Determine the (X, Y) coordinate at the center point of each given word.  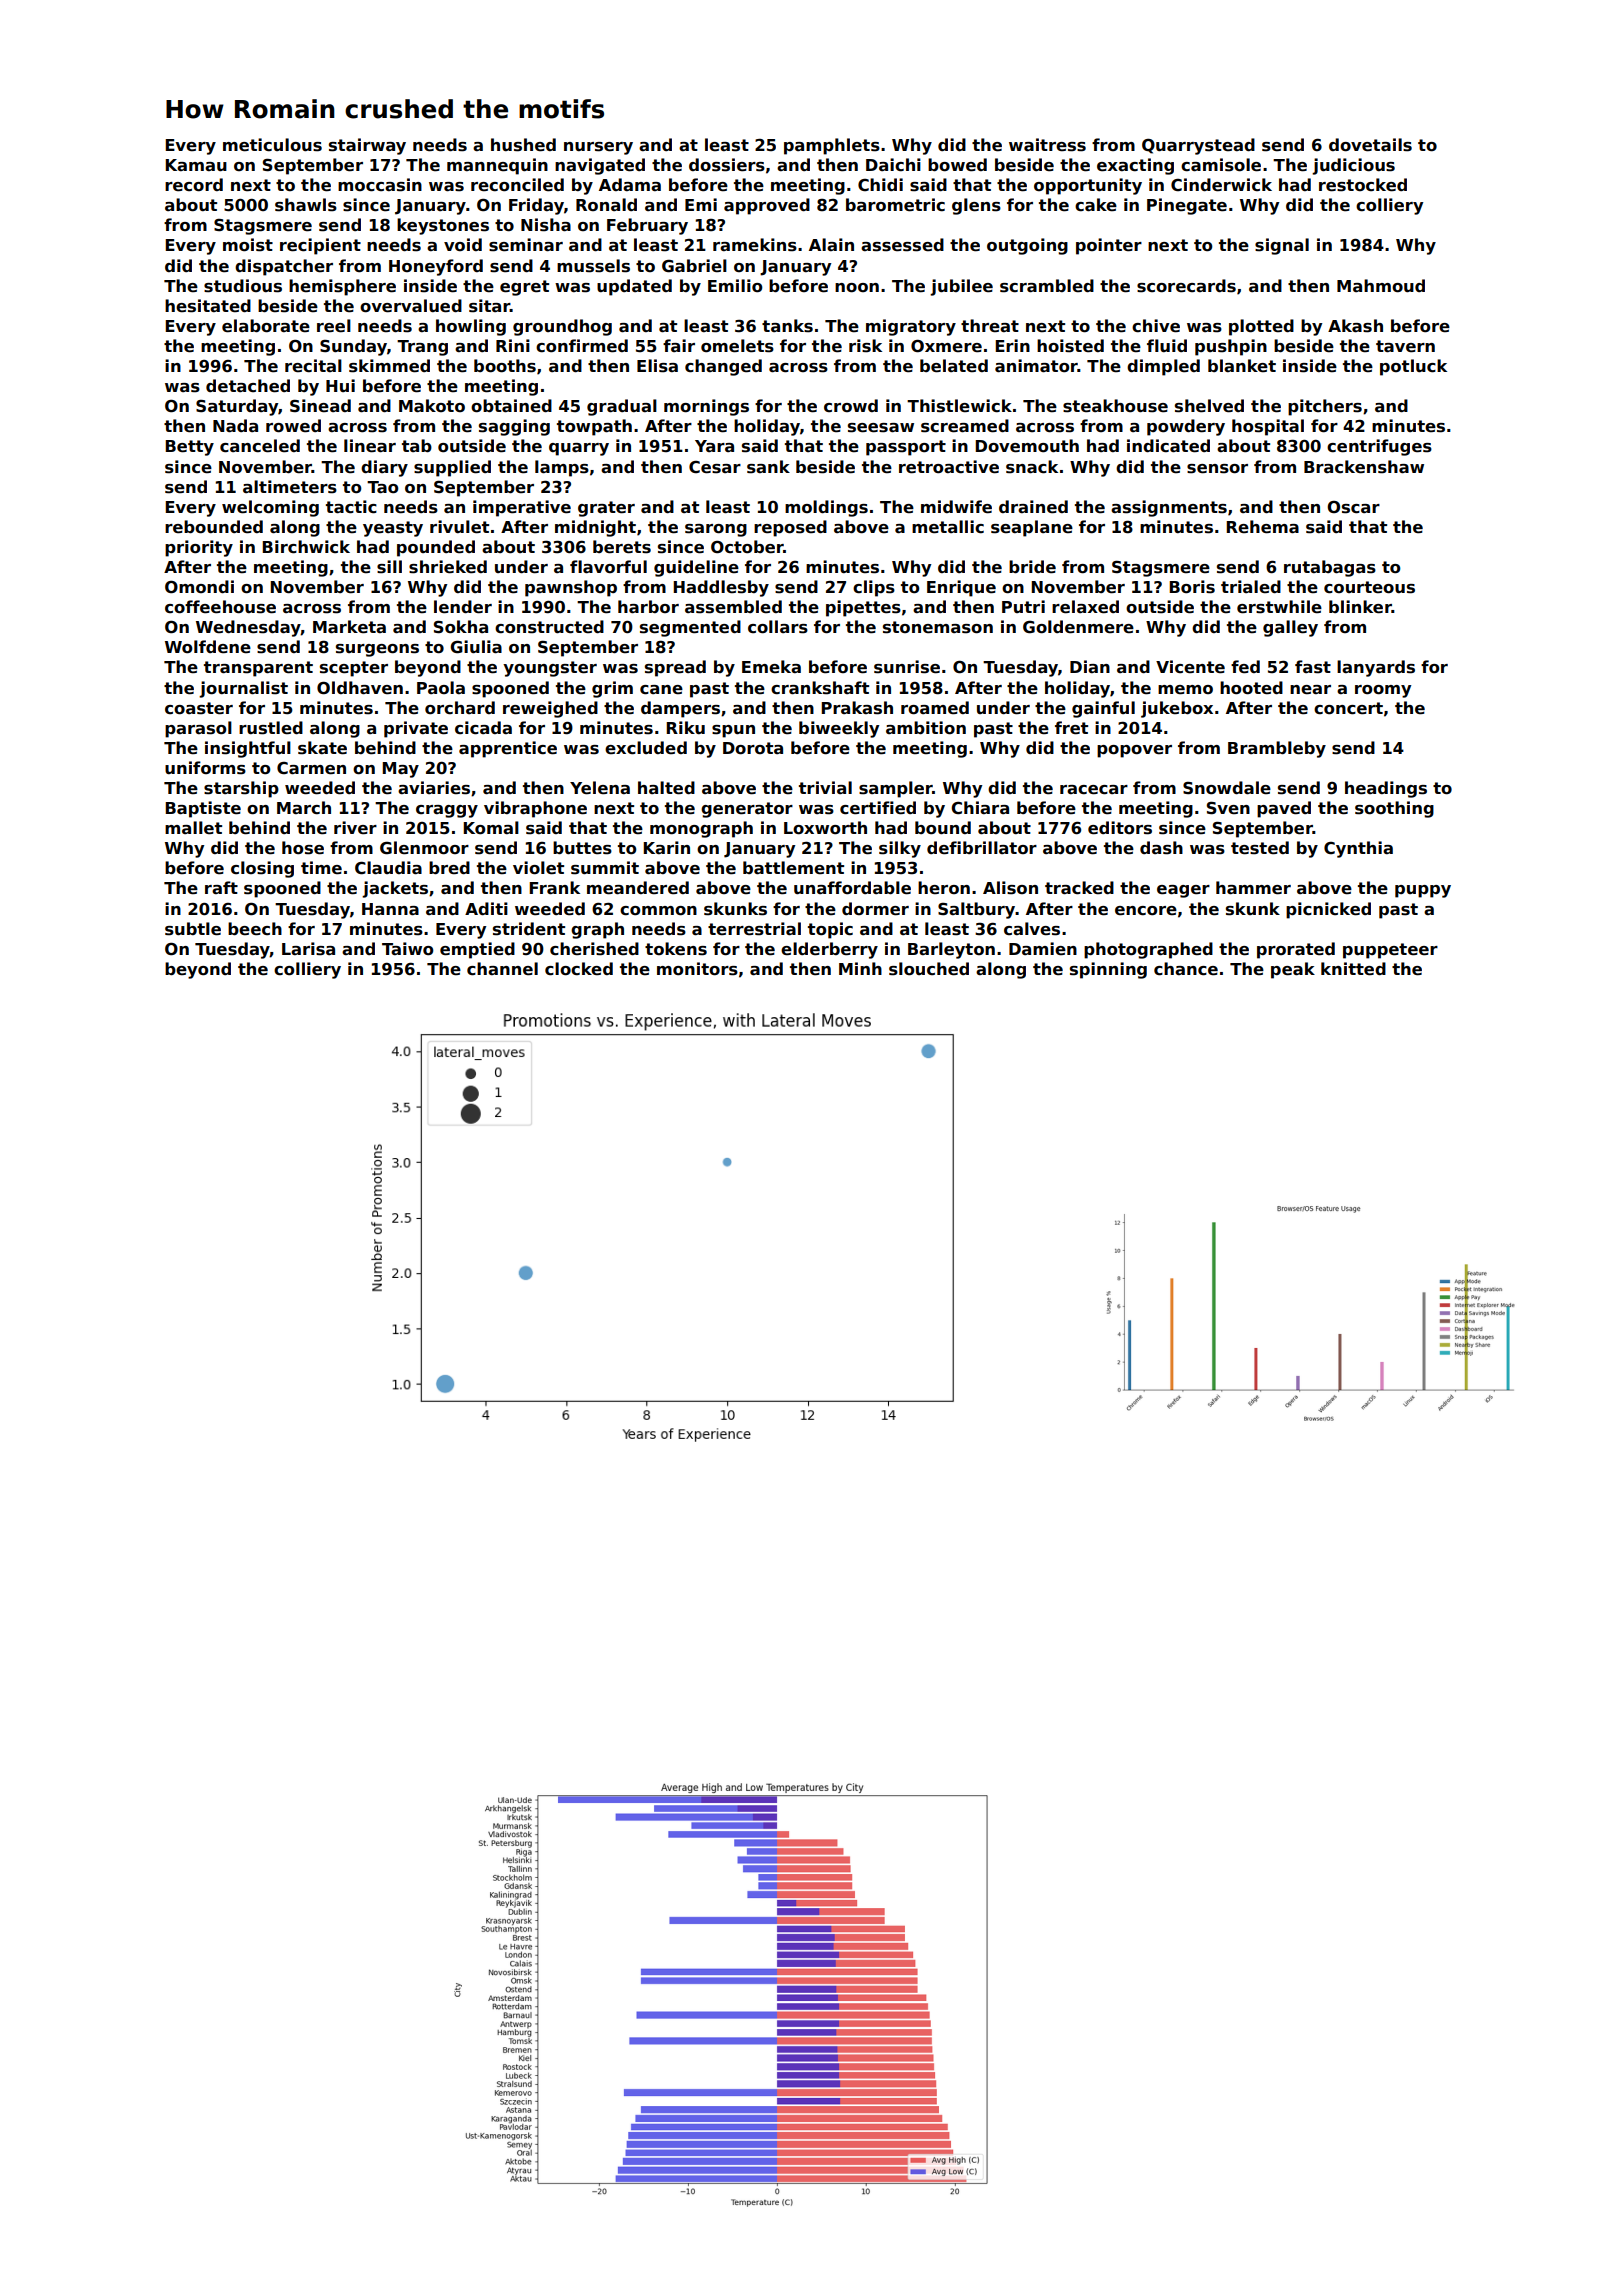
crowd (851, 405)
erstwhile (1279, 607)
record (194, 185)
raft (221, 887)
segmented (690, 628)
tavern (1405, 346)
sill (389, 567)
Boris (1192, 587)
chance (1186, 969)
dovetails (1370, 145)
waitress (1047, 145)
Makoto (432, 406)
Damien (1043, 949)
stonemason (938, 627)
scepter (354, 669)
